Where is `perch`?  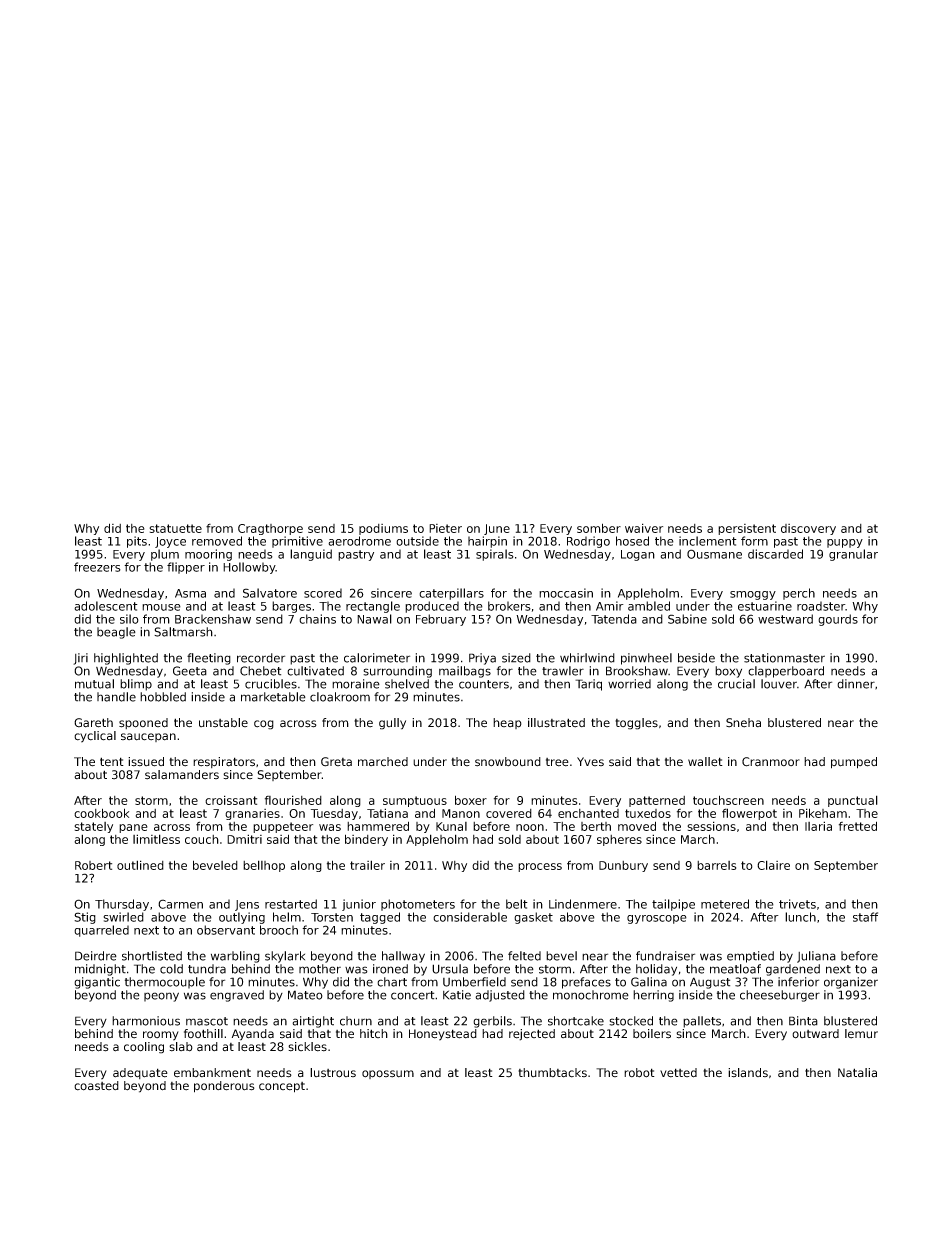
perch is located at coordinates (799, 594).
